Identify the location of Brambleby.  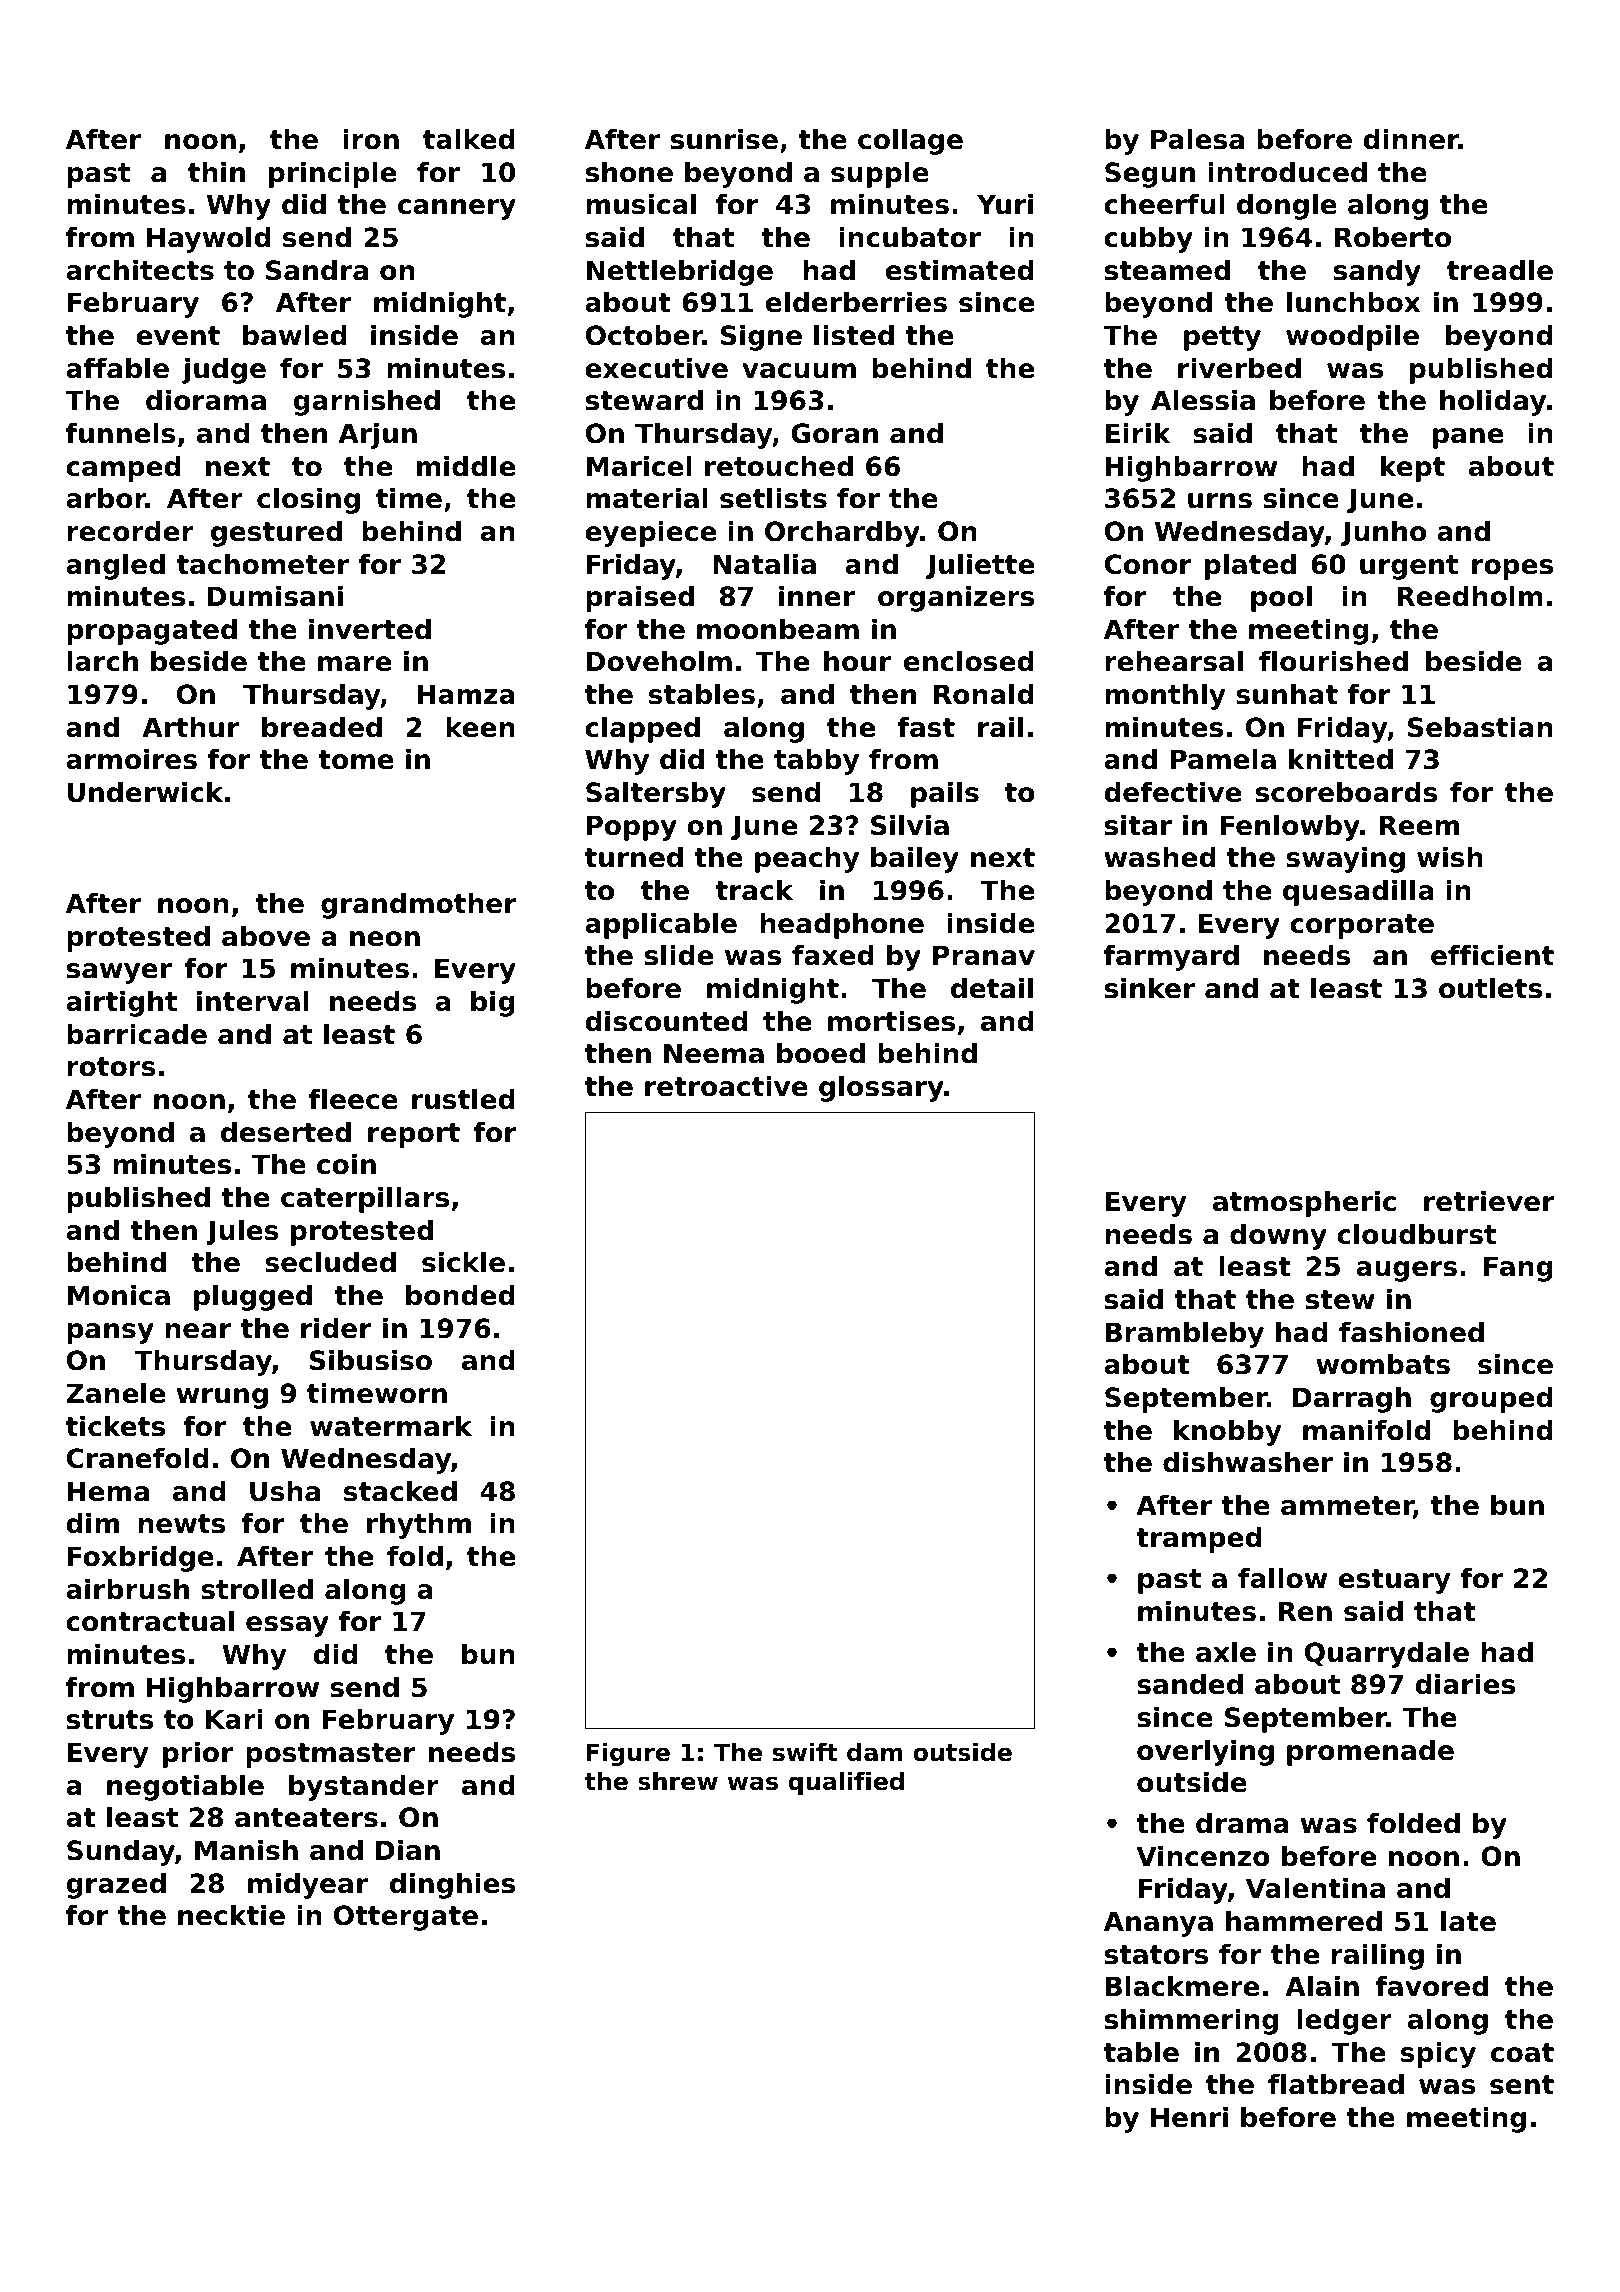
(1185, 1335).
